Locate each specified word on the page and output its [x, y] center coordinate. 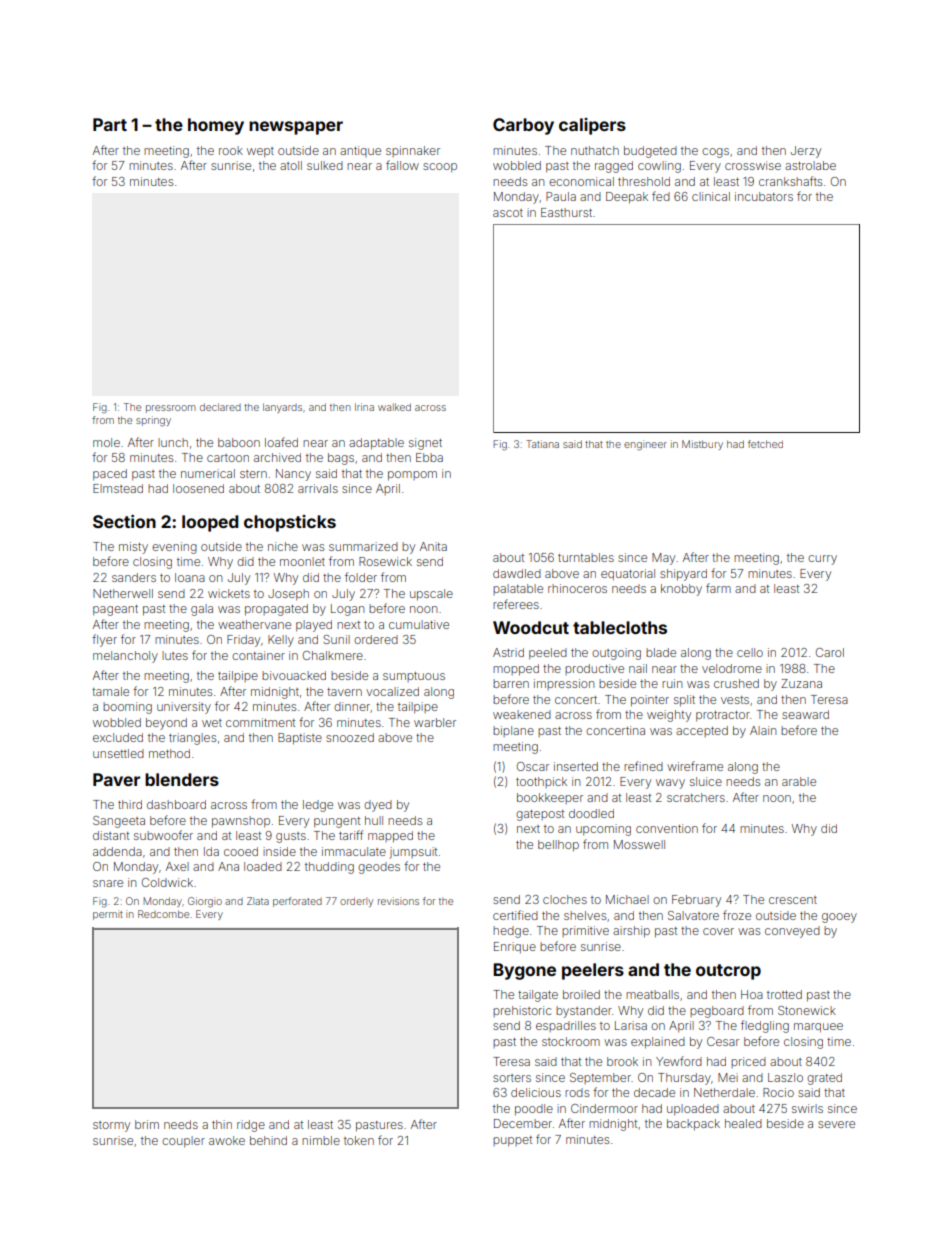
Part [110, 124]
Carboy [523, 126]
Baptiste [300, 739]
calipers [592, 126]
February [696, 901]
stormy [111, 1126]
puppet [512, 1141]
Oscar [533, 766]
